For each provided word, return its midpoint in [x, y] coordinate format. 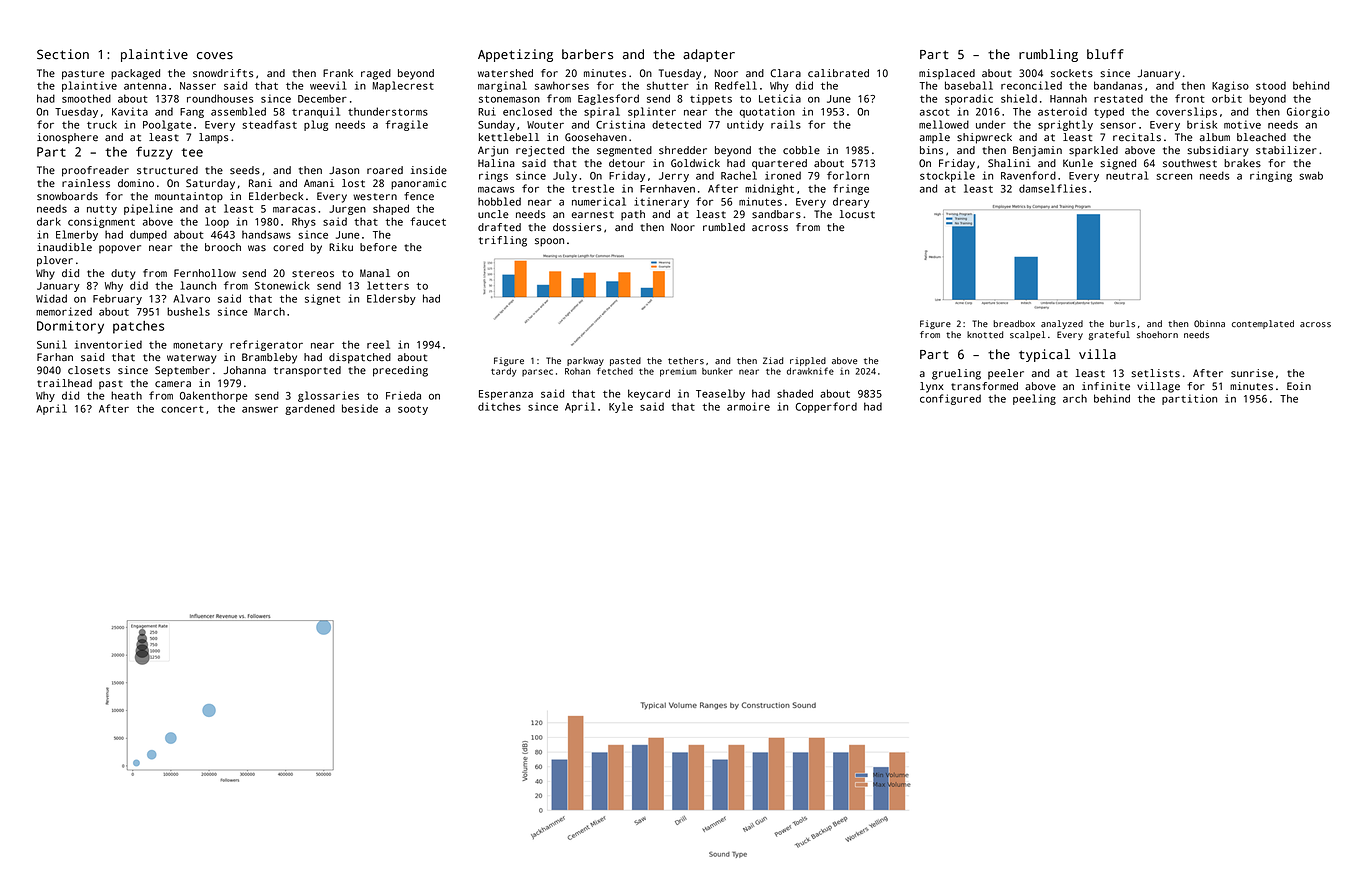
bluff [1105, 54]
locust [857, 214]
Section [63, 54]
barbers [587, 54]
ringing [1271, 176]
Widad [51, 298]
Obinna [1209, 323]
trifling [503, 241]
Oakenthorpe [213, 396]
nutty [102, 210]
